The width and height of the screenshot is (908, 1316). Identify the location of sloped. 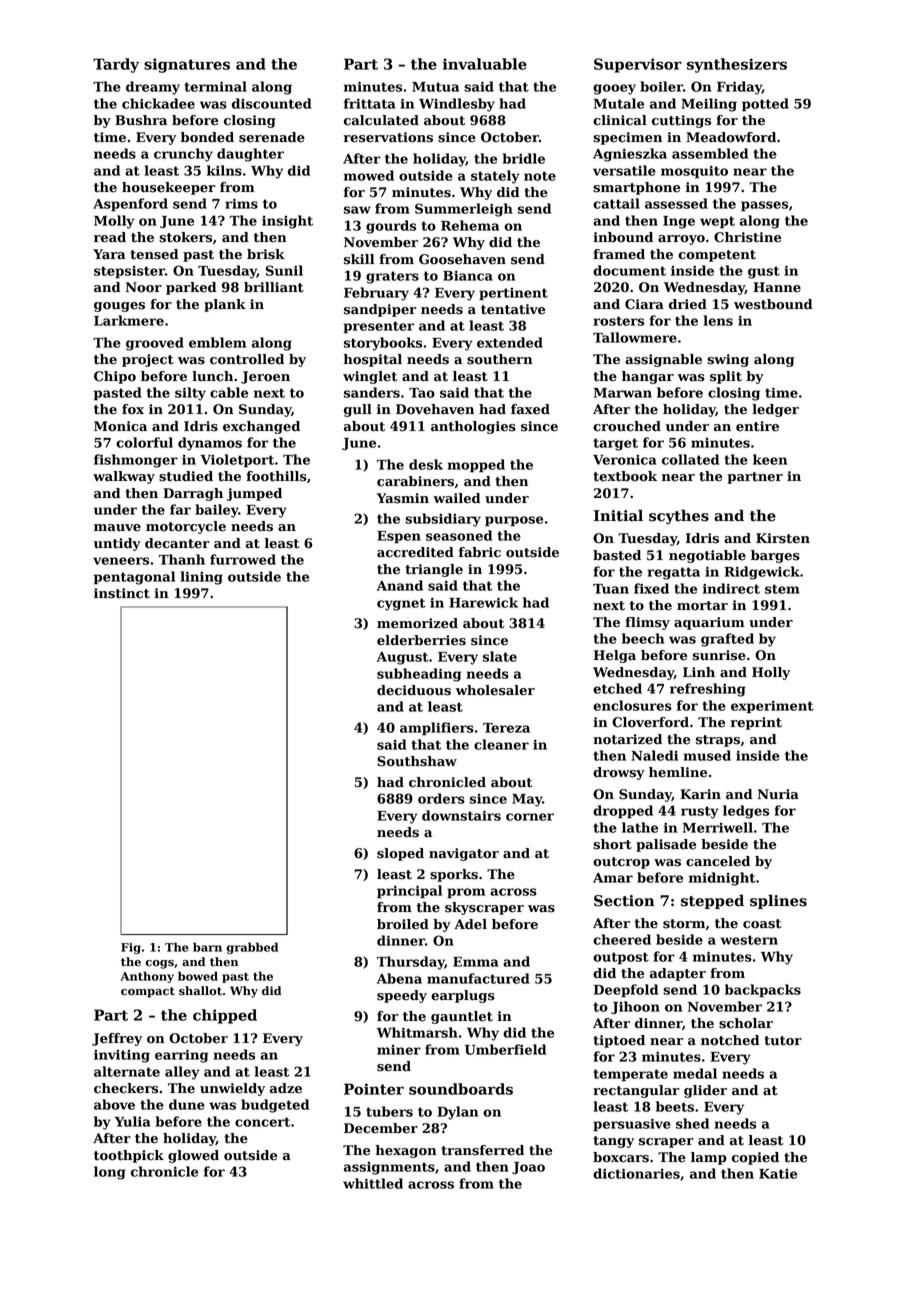
(400, 854).
